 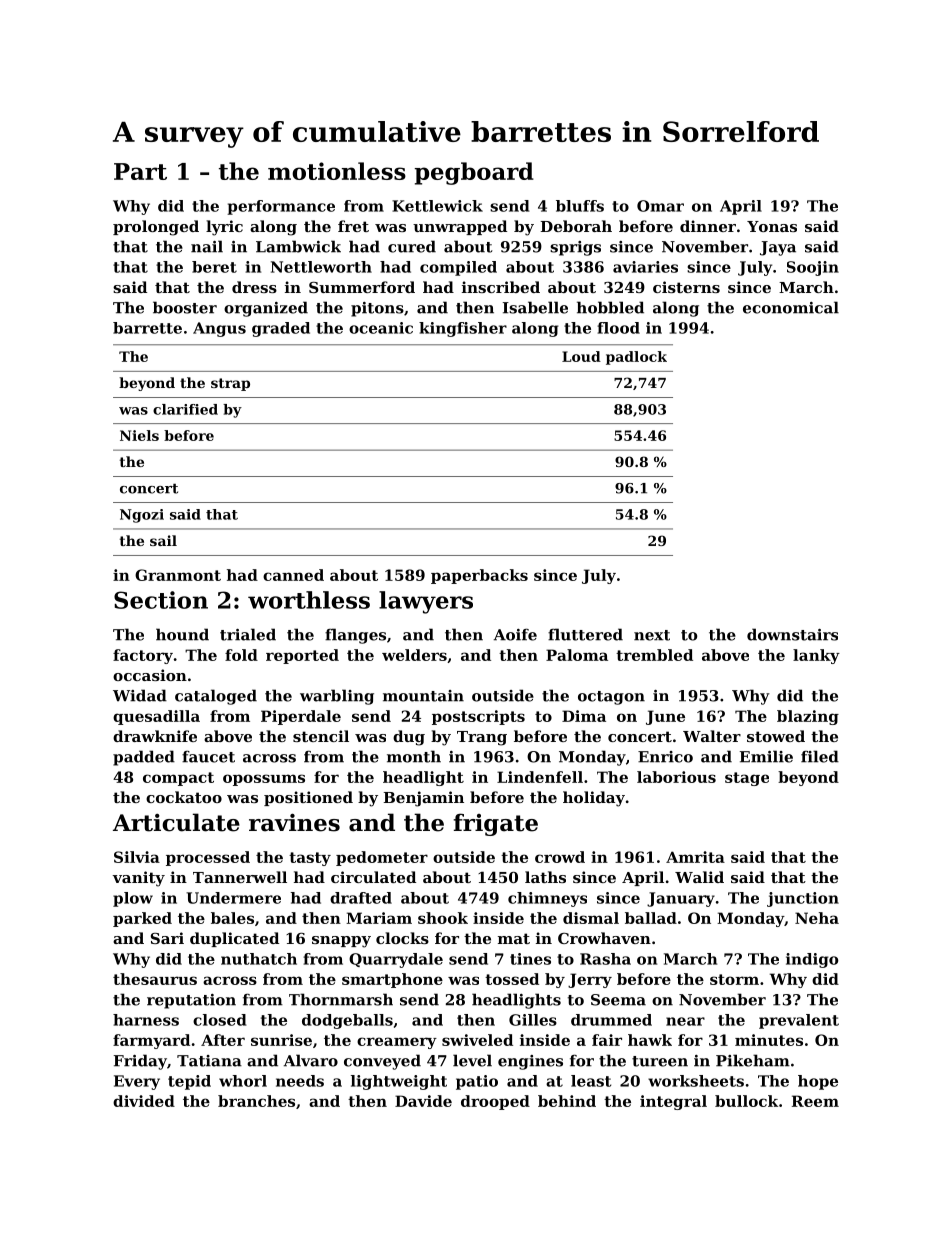 I want to click on padlock, so click(x=636, y=358).
